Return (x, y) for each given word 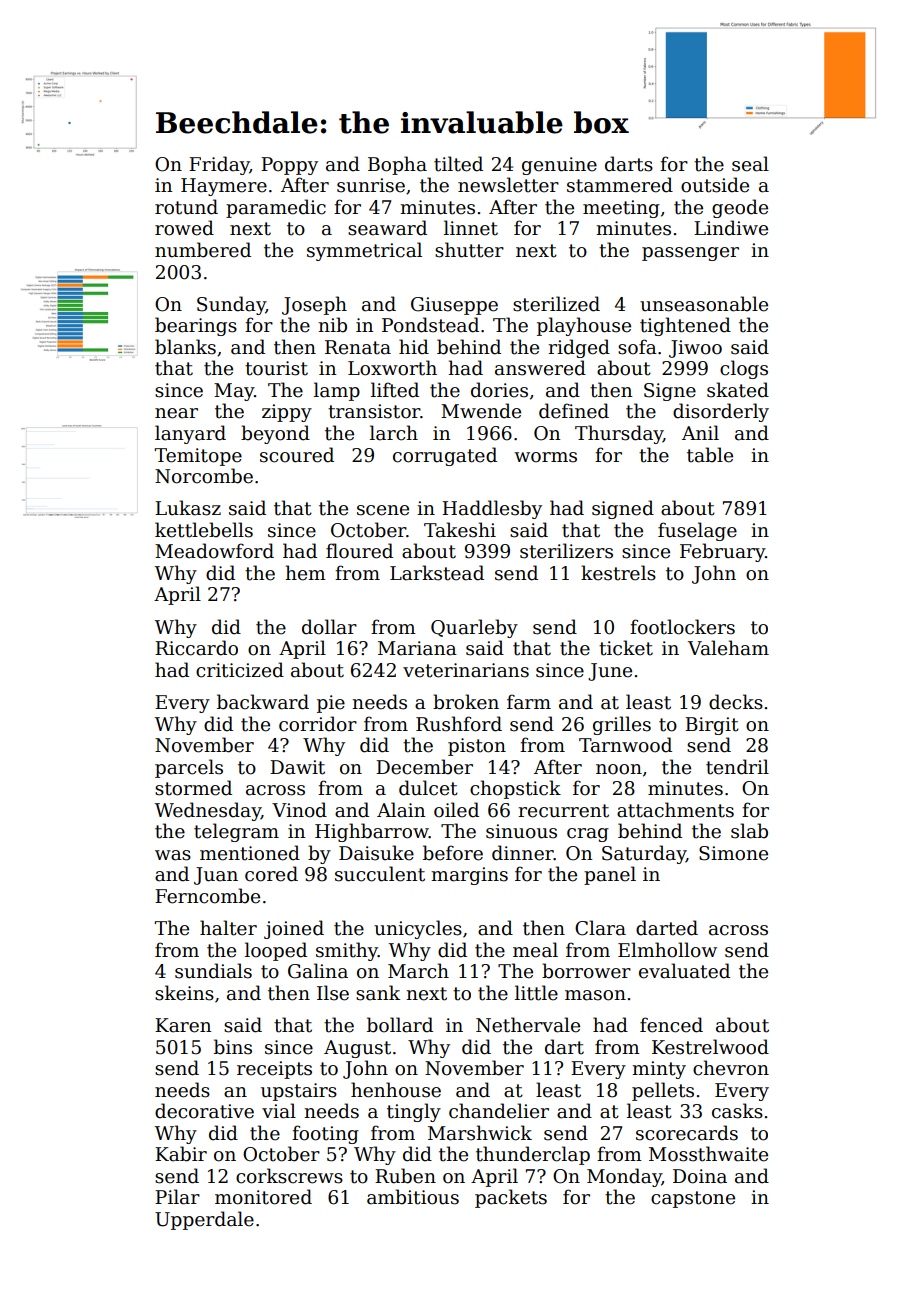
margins (469, 876)
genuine (559, 166)
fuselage (697, 531)
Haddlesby (492, 509)
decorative (204, 1111)
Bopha (397, 165)
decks (736, 702)
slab (749, 831)
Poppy (289, 166)
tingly (414, 1112)
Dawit (297, 767)
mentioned (250, 853)
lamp (337, 391)
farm (529, 702)
